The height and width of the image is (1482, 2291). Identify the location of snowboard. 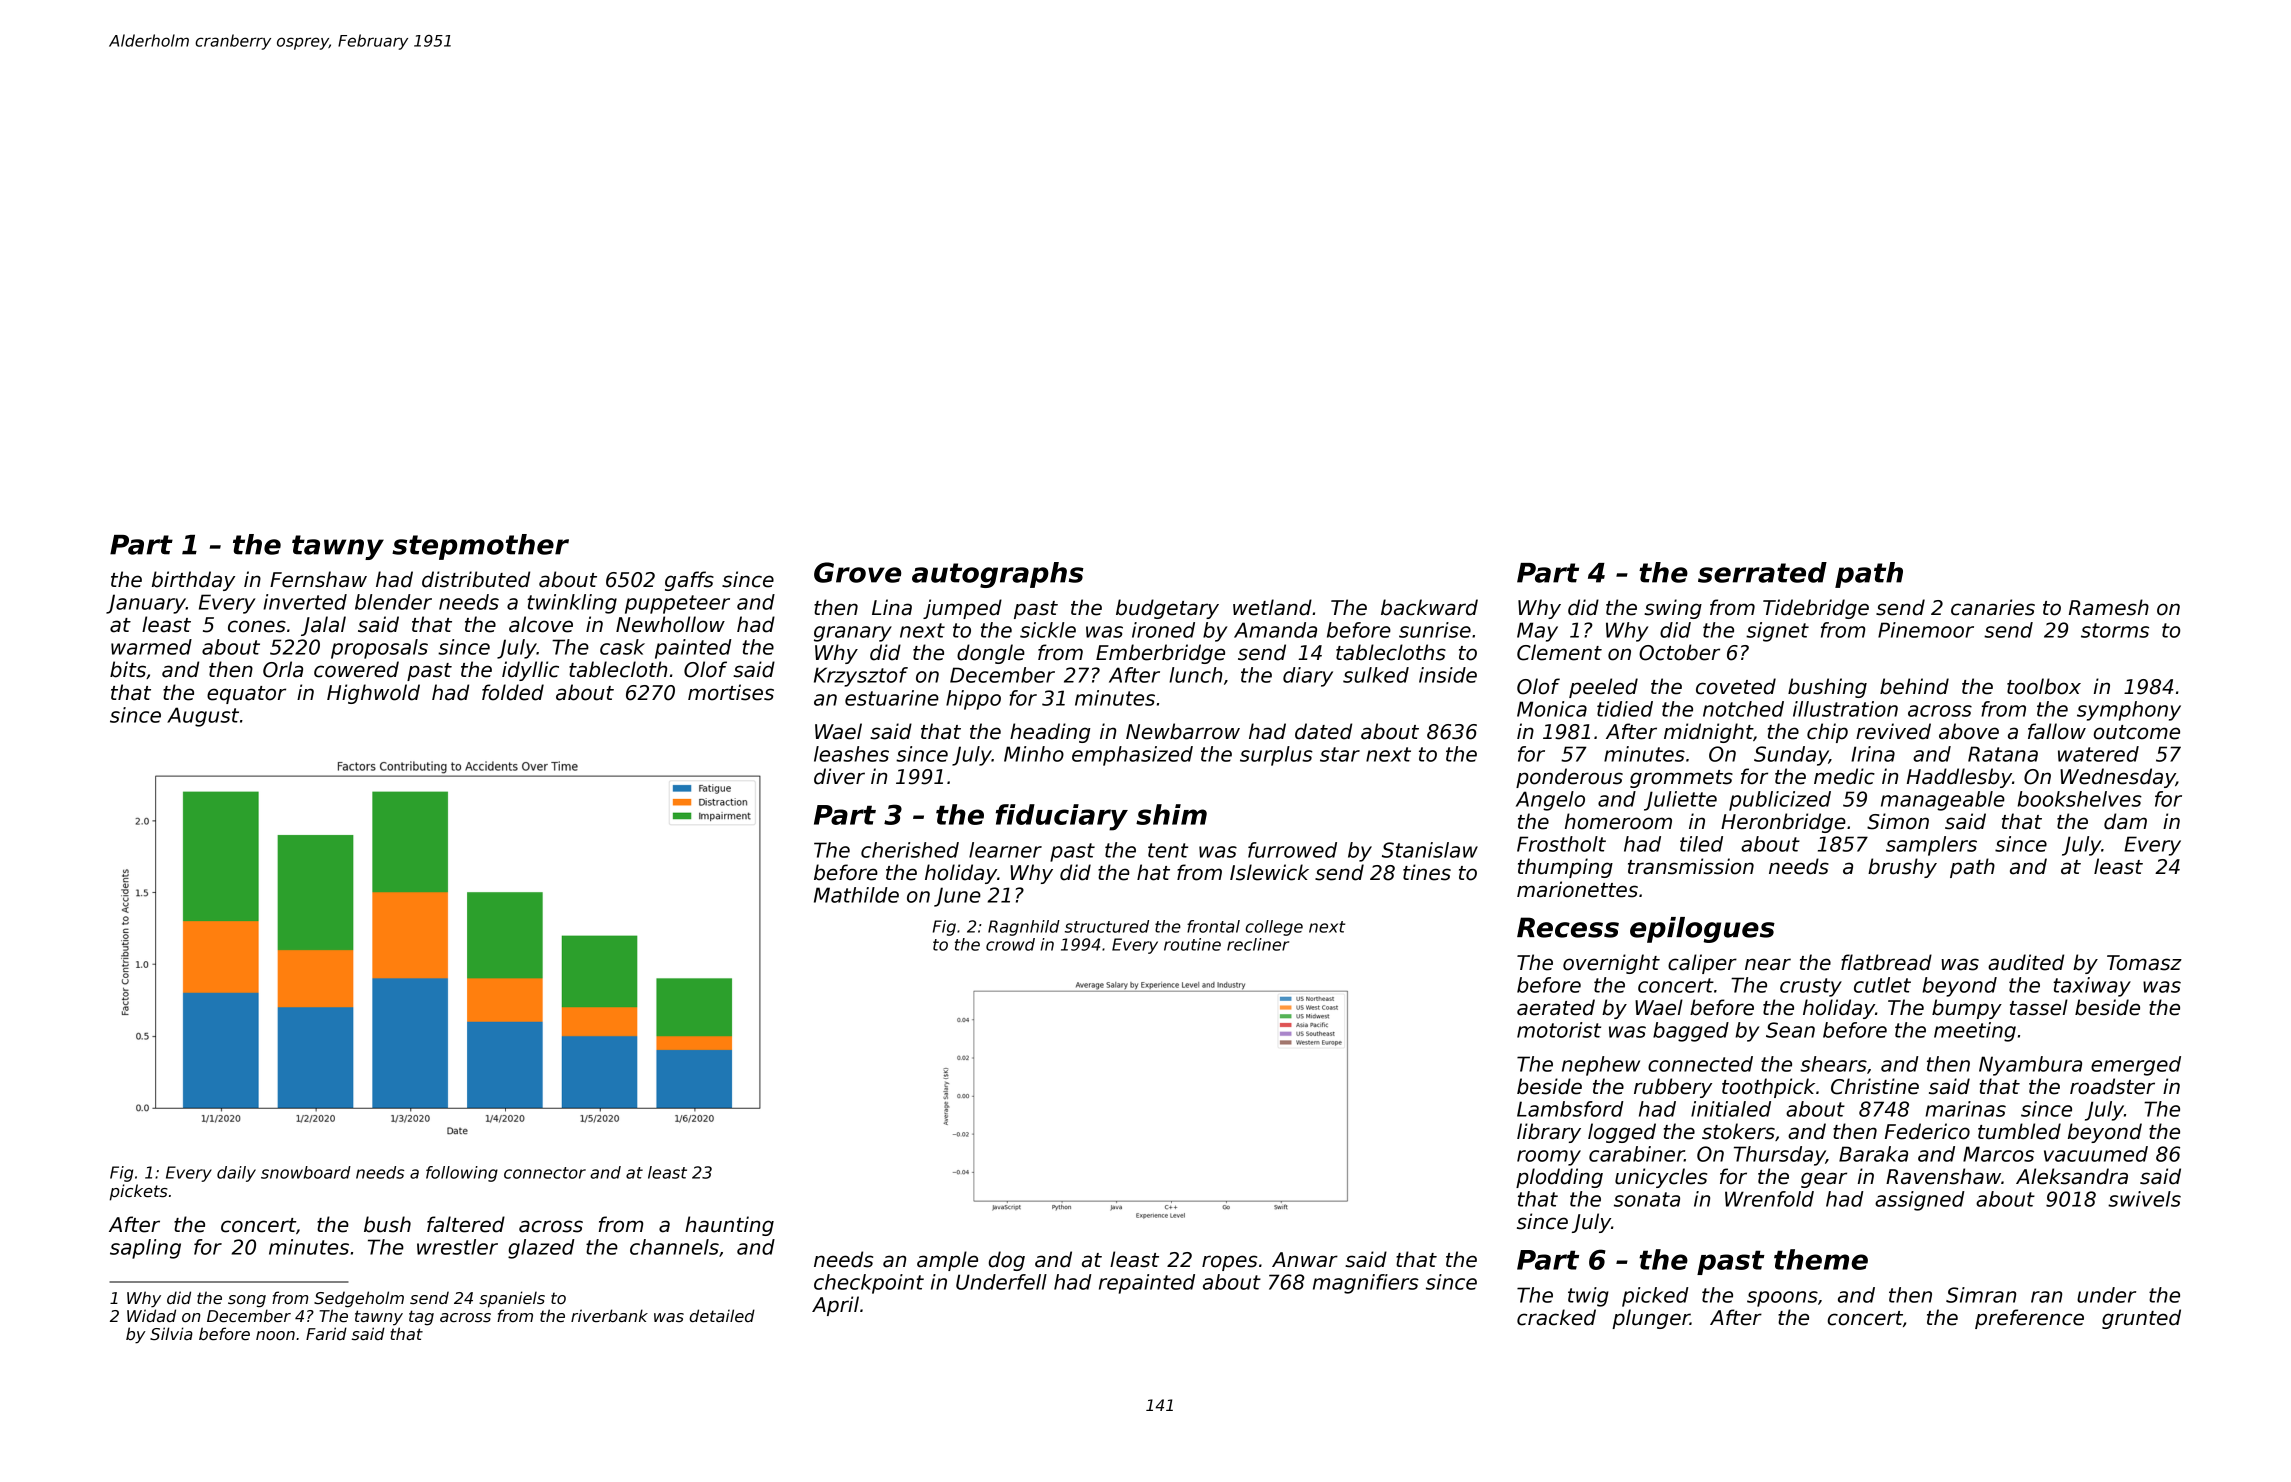
(306, 1172).
